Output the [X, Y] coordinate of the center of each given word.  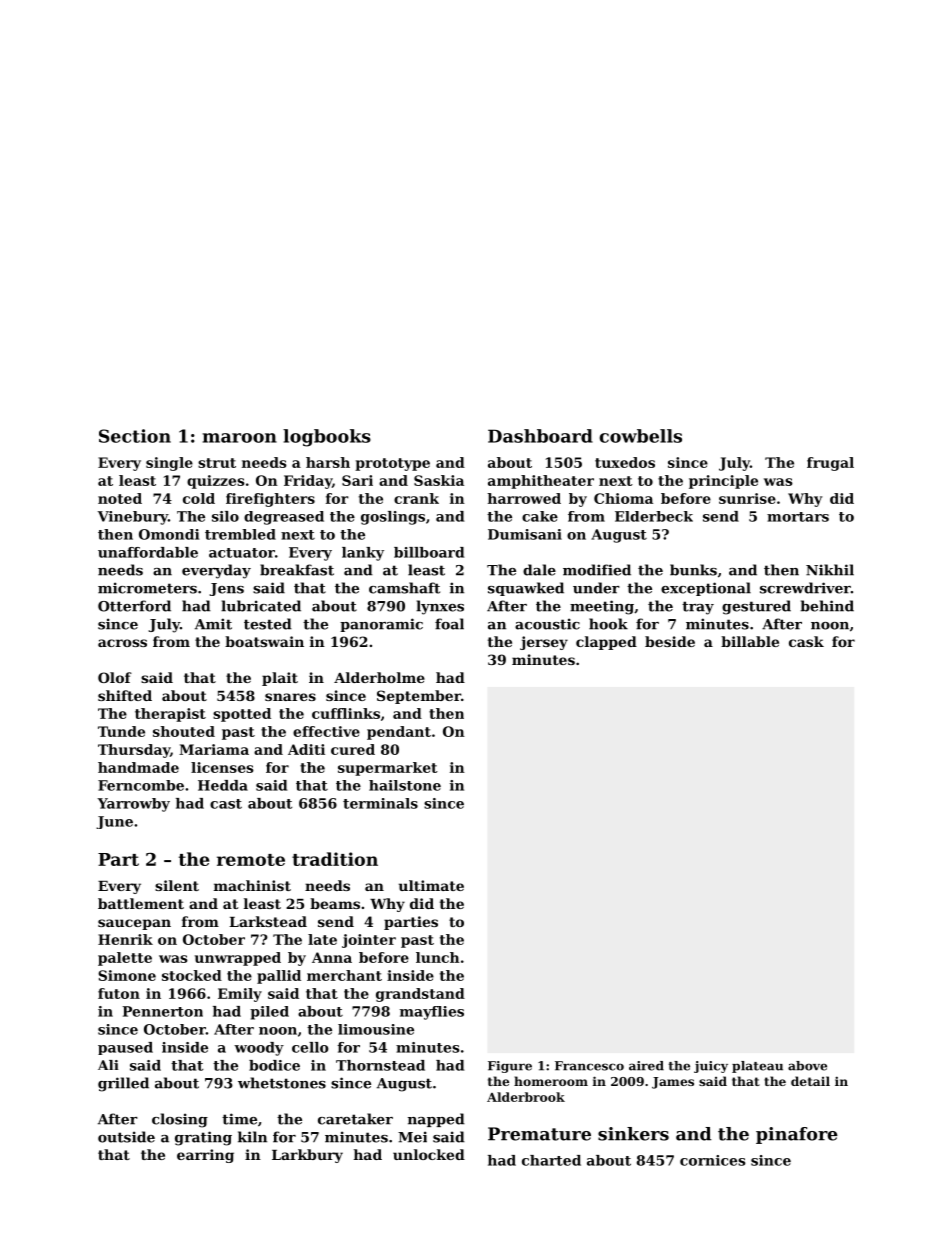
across [122, 643]
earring [205, 1156]
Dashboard [540, 436]
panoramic [381, 625]
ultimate [431, 885]
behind [827, 606]
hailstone [405, 785]
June [114, 822]
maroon [240, 438]
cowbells [641, 436]
